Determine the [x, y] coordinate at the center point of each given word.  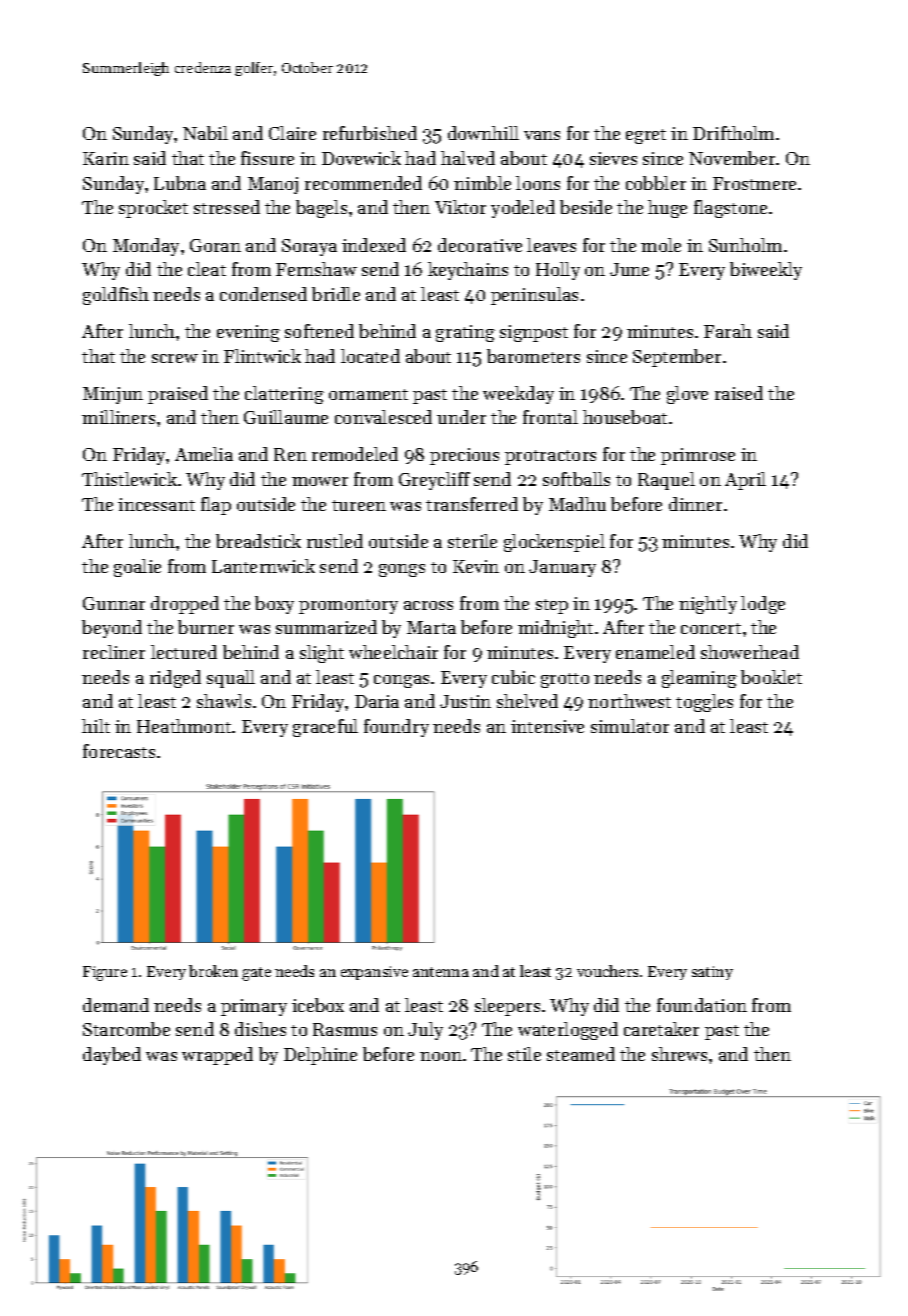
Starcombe [126, 1029]
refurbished [370, 133]
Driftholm [733, 133]
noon [441, 1056]
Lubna [180, 183]
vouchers [607, 971]
